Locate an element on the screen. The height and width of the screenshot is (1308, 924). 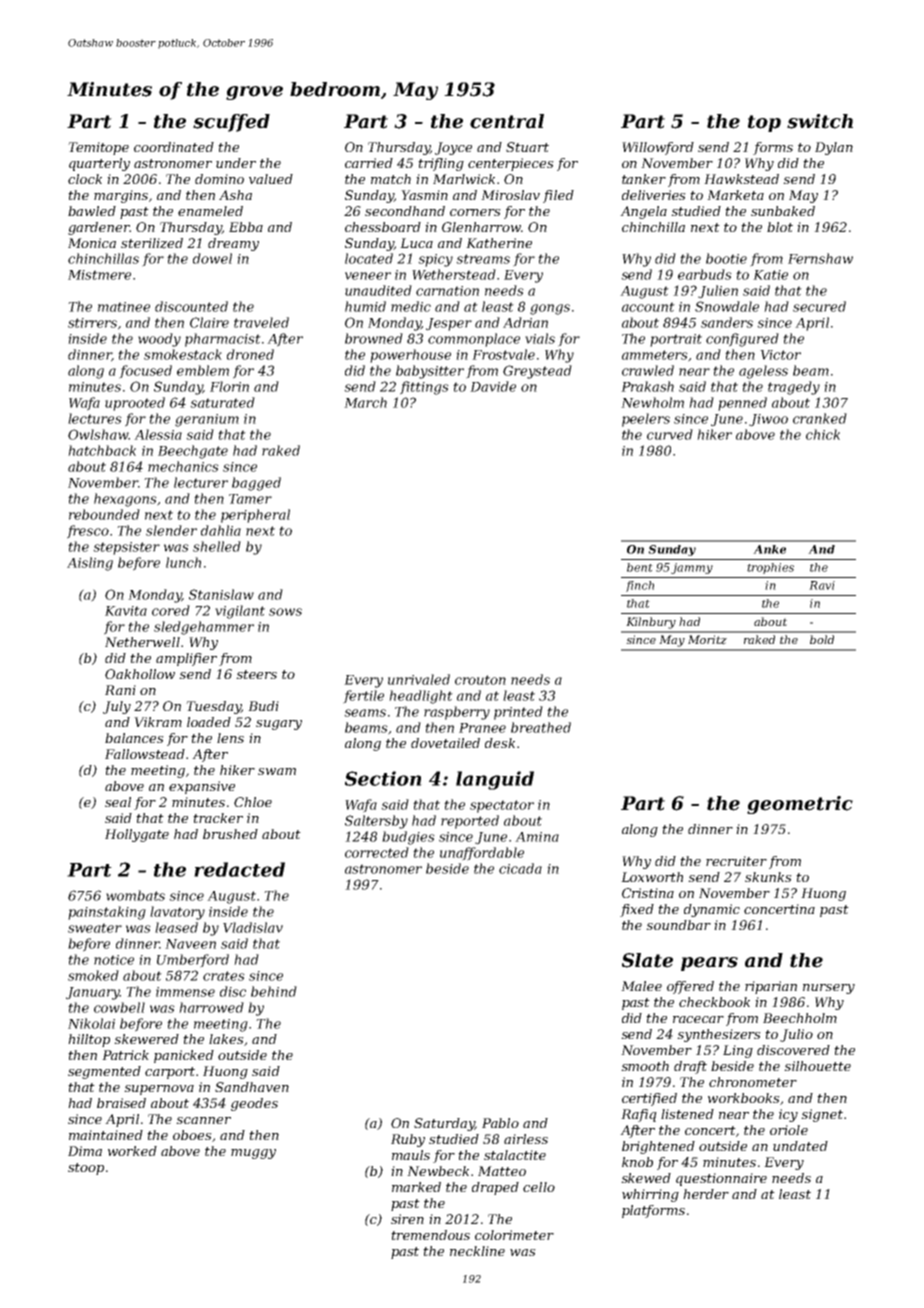
fittings is located at coordinates (424, 388).
